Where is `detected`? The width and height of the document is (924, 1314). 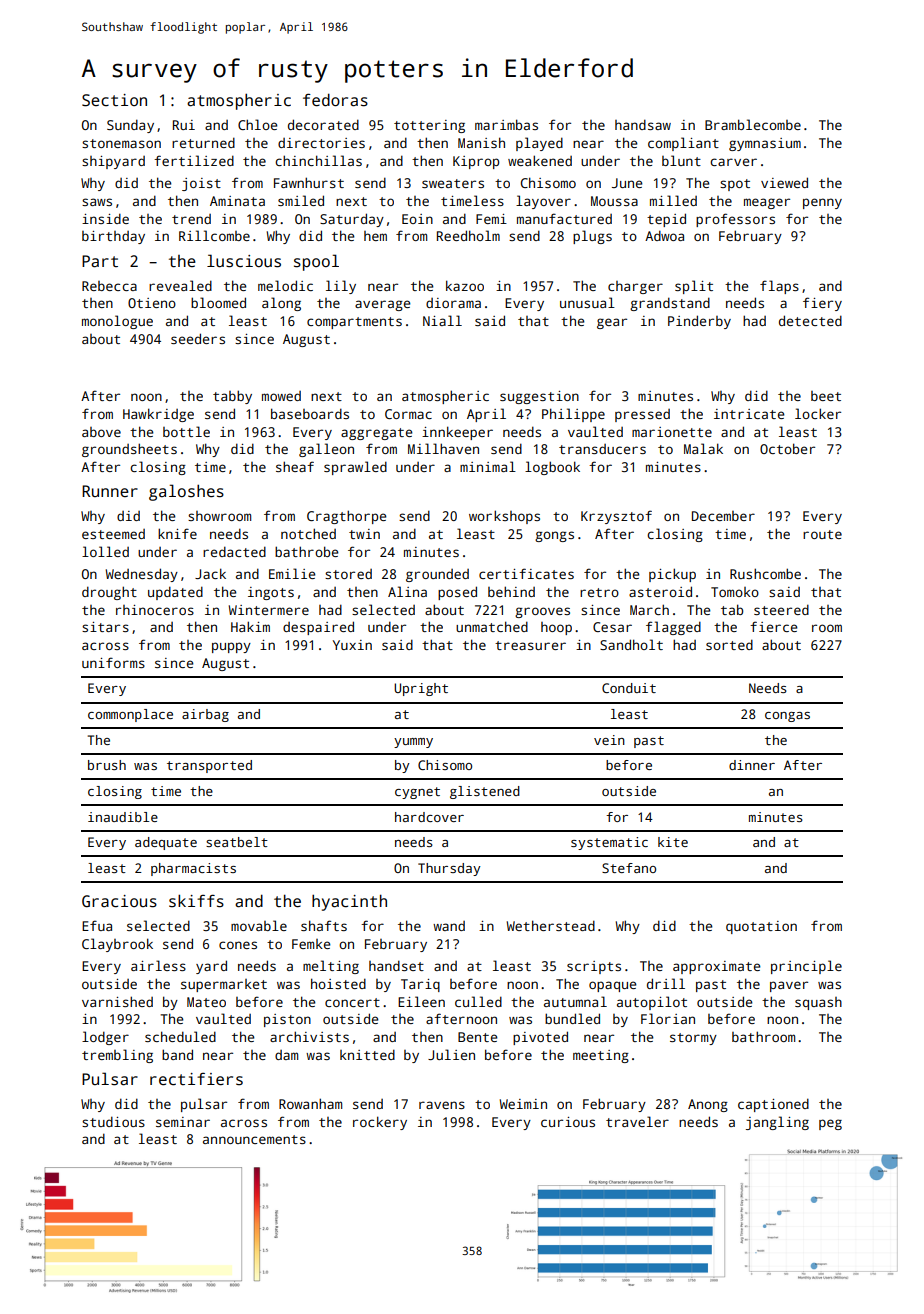 detected is located at coordinates (810, 320).
